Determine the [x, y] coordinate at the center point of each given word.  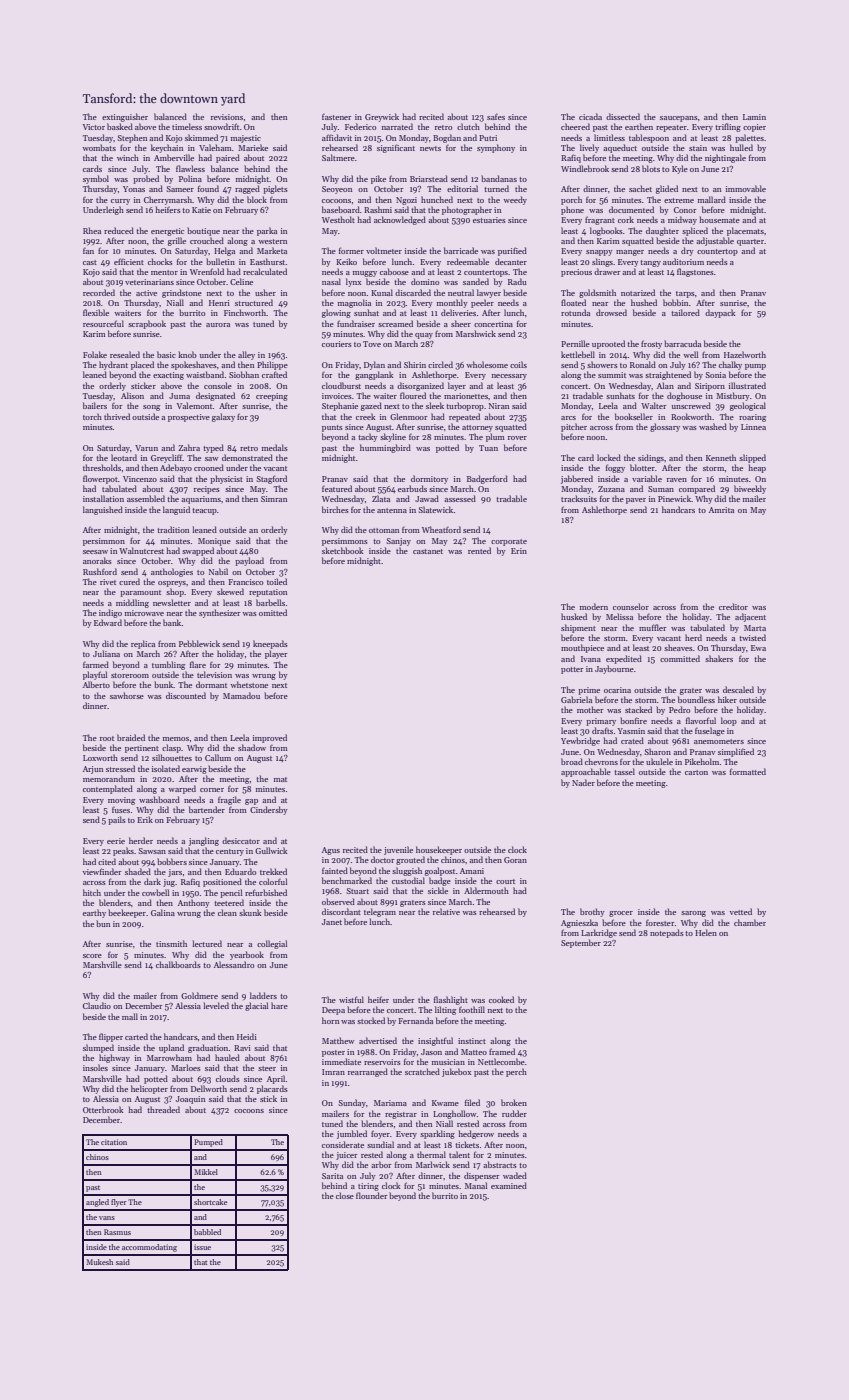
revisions [227, 117]
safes [496, 117]
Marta [755, 628]
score [92, 956]
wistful [351, 999]
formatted [748, 771]
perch [516, 1072]
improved [270, 738]
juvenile [398, 850]
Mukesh [99, 1262]
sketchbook [342, 550]
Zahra [189, 447]
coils [518, 364]
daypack [720, 313]
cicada [590, 116]
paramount [140, 593]
